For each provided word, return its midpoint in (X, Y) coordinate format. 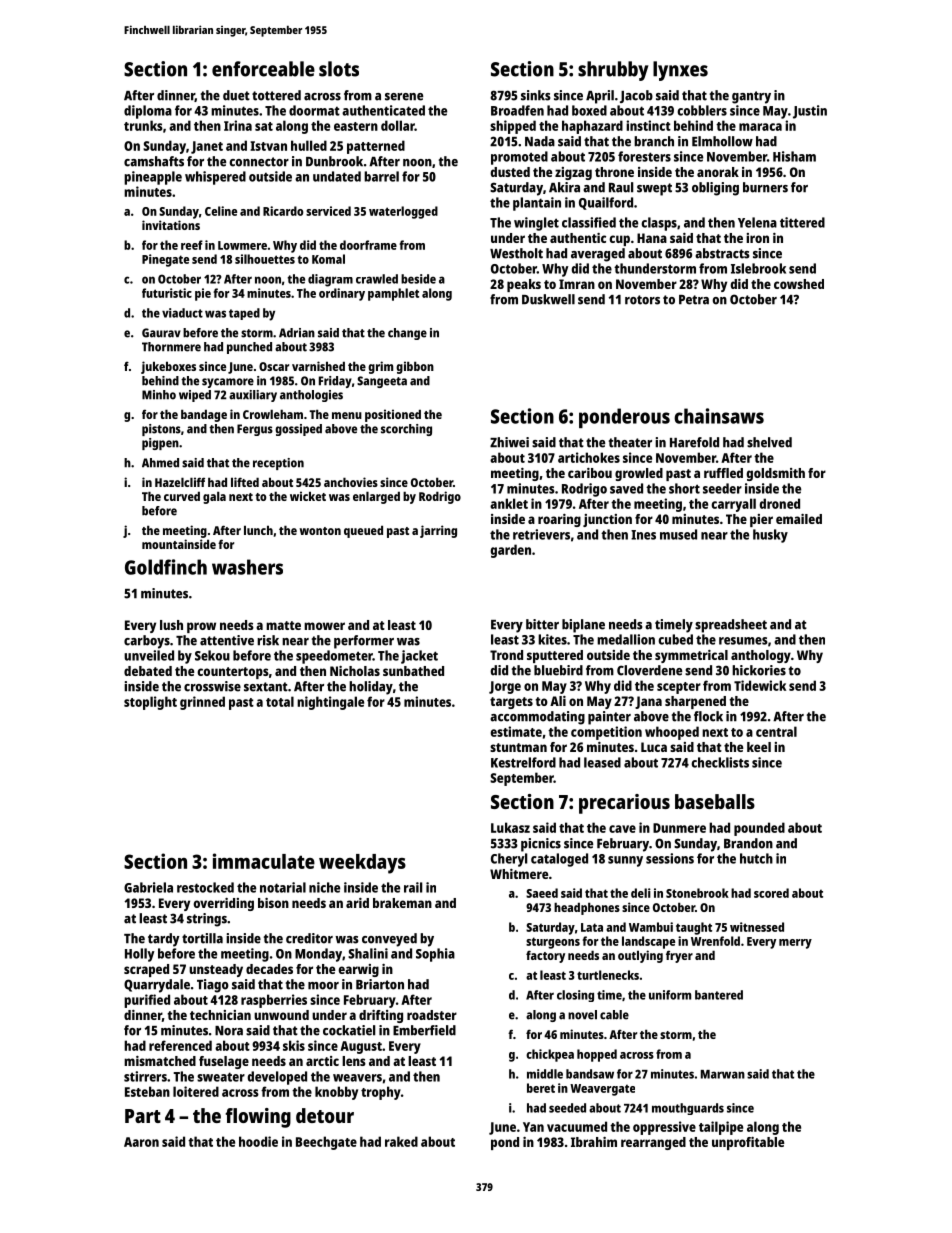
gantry (751, 97)
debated (148, 671)
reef (192, 245)
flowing (258, 1118)
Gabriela (148, 887)
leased (602, 762)
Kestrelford (523, 762)
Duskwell (548, 299)
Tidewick (760, 685)
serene (404, 97)
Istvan (268, 146)
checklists (720, 762)
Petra (694, 300)
